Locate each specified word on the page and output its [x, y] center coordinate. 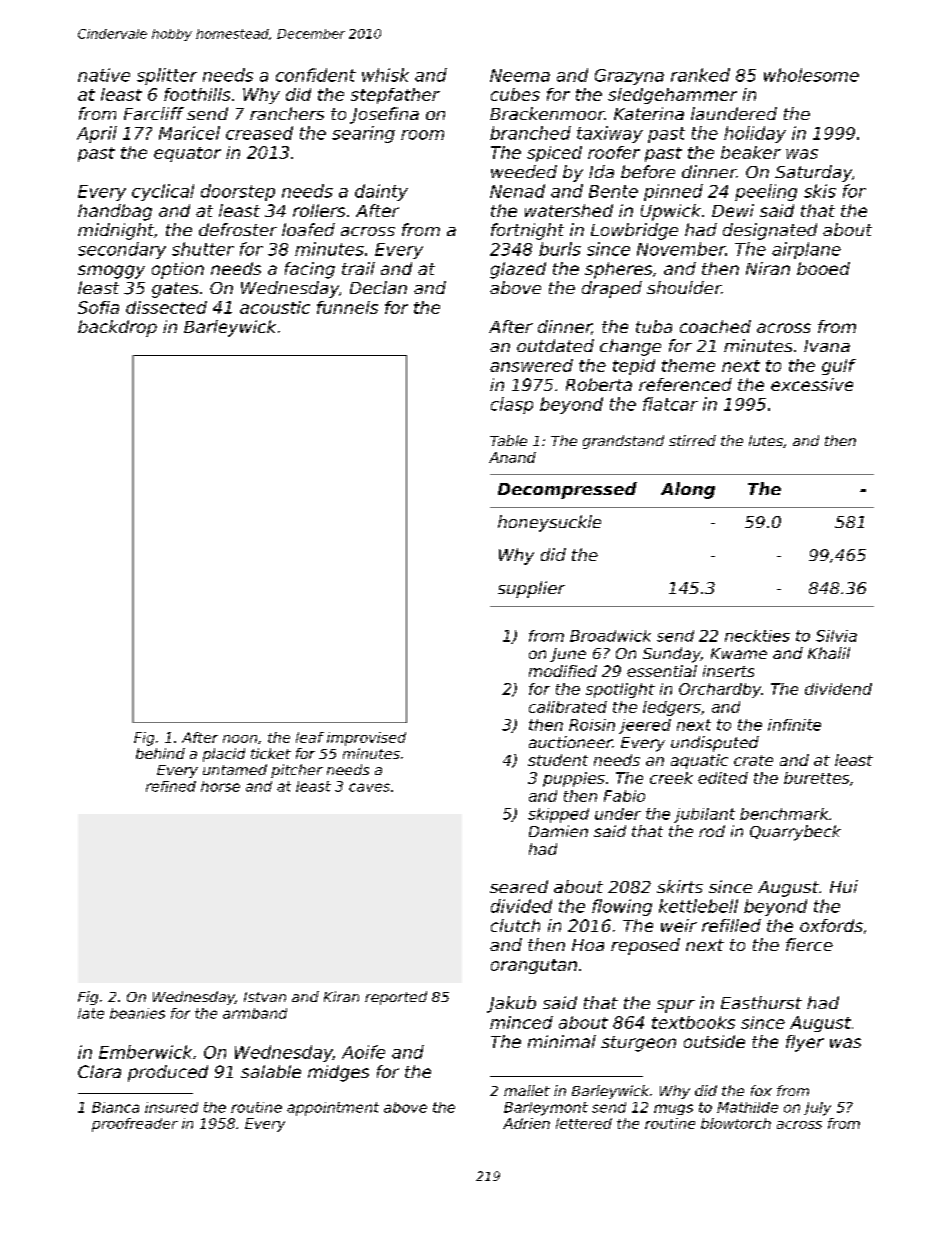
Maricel [189, 133]
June [568, 655]
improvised [366, 739]
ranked [700, 75]
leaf [310, 737]
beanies [137, 1013]
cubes [515, 94]
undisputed [715, 744]
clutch [515, 925]
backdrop [117, 328]
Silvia [836, 636]
